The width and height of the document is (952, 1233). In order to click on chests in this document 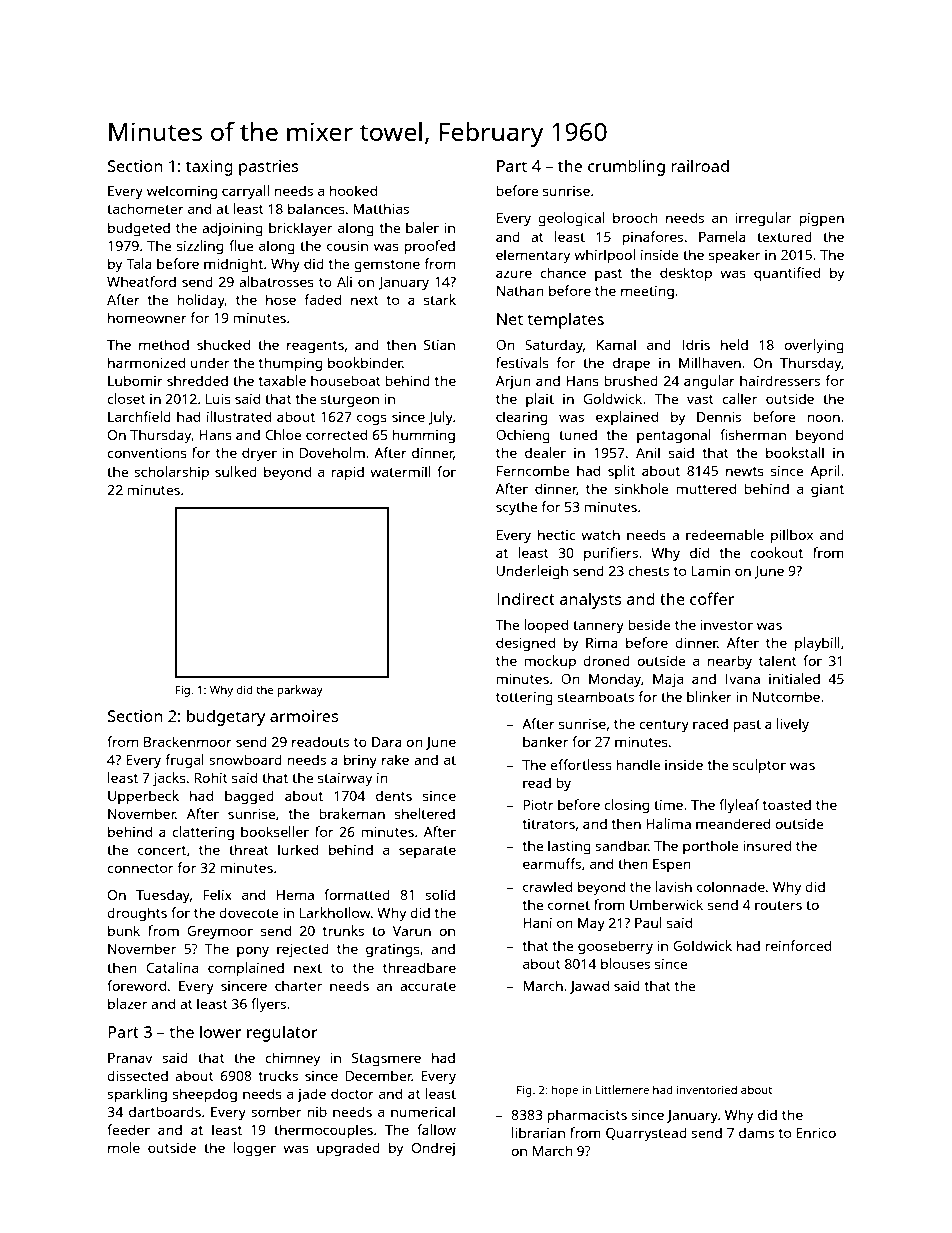, I will do `click(648, 570)`.
